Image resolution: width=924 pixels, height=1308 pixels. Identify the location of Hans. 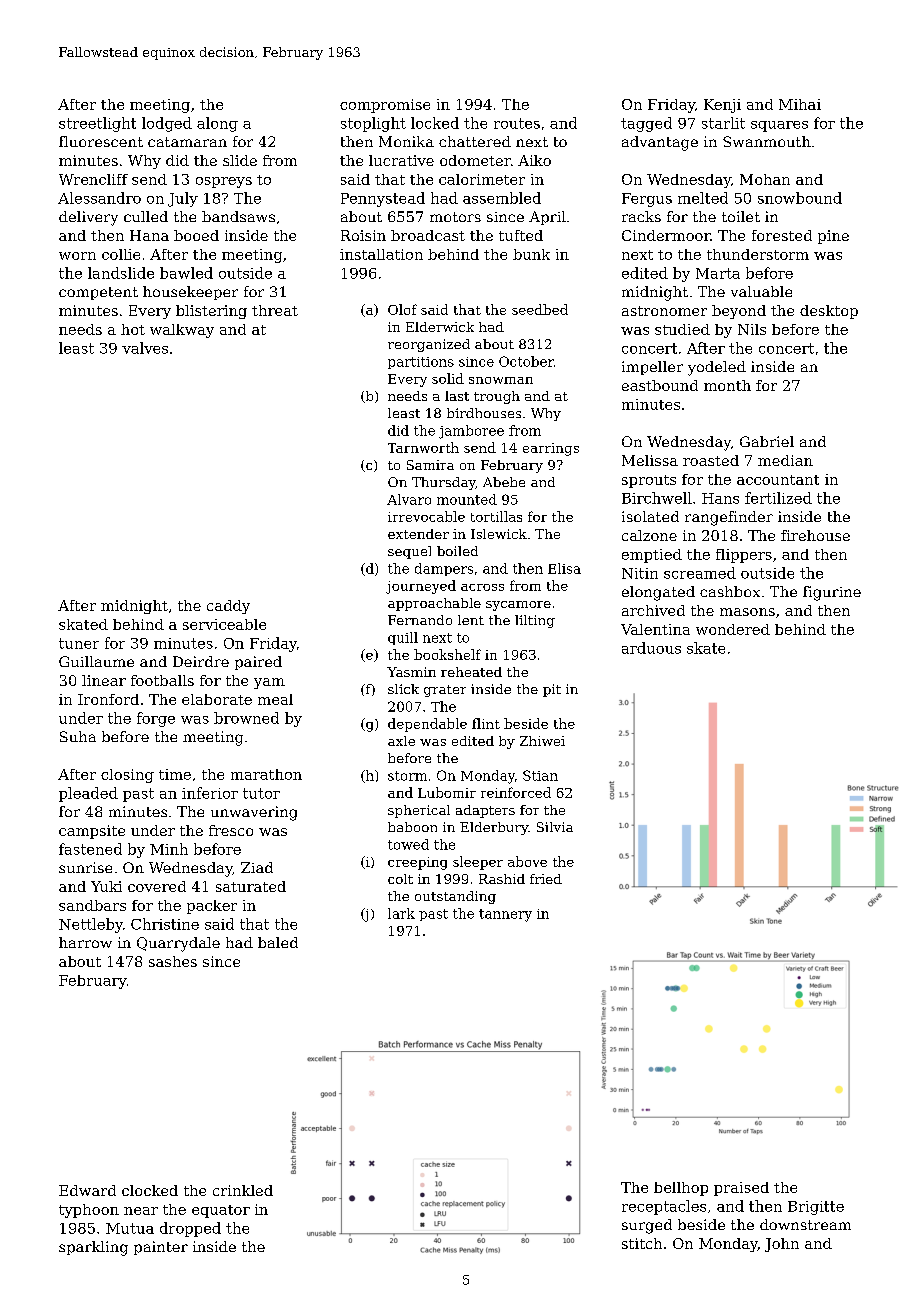
(720, 498).
